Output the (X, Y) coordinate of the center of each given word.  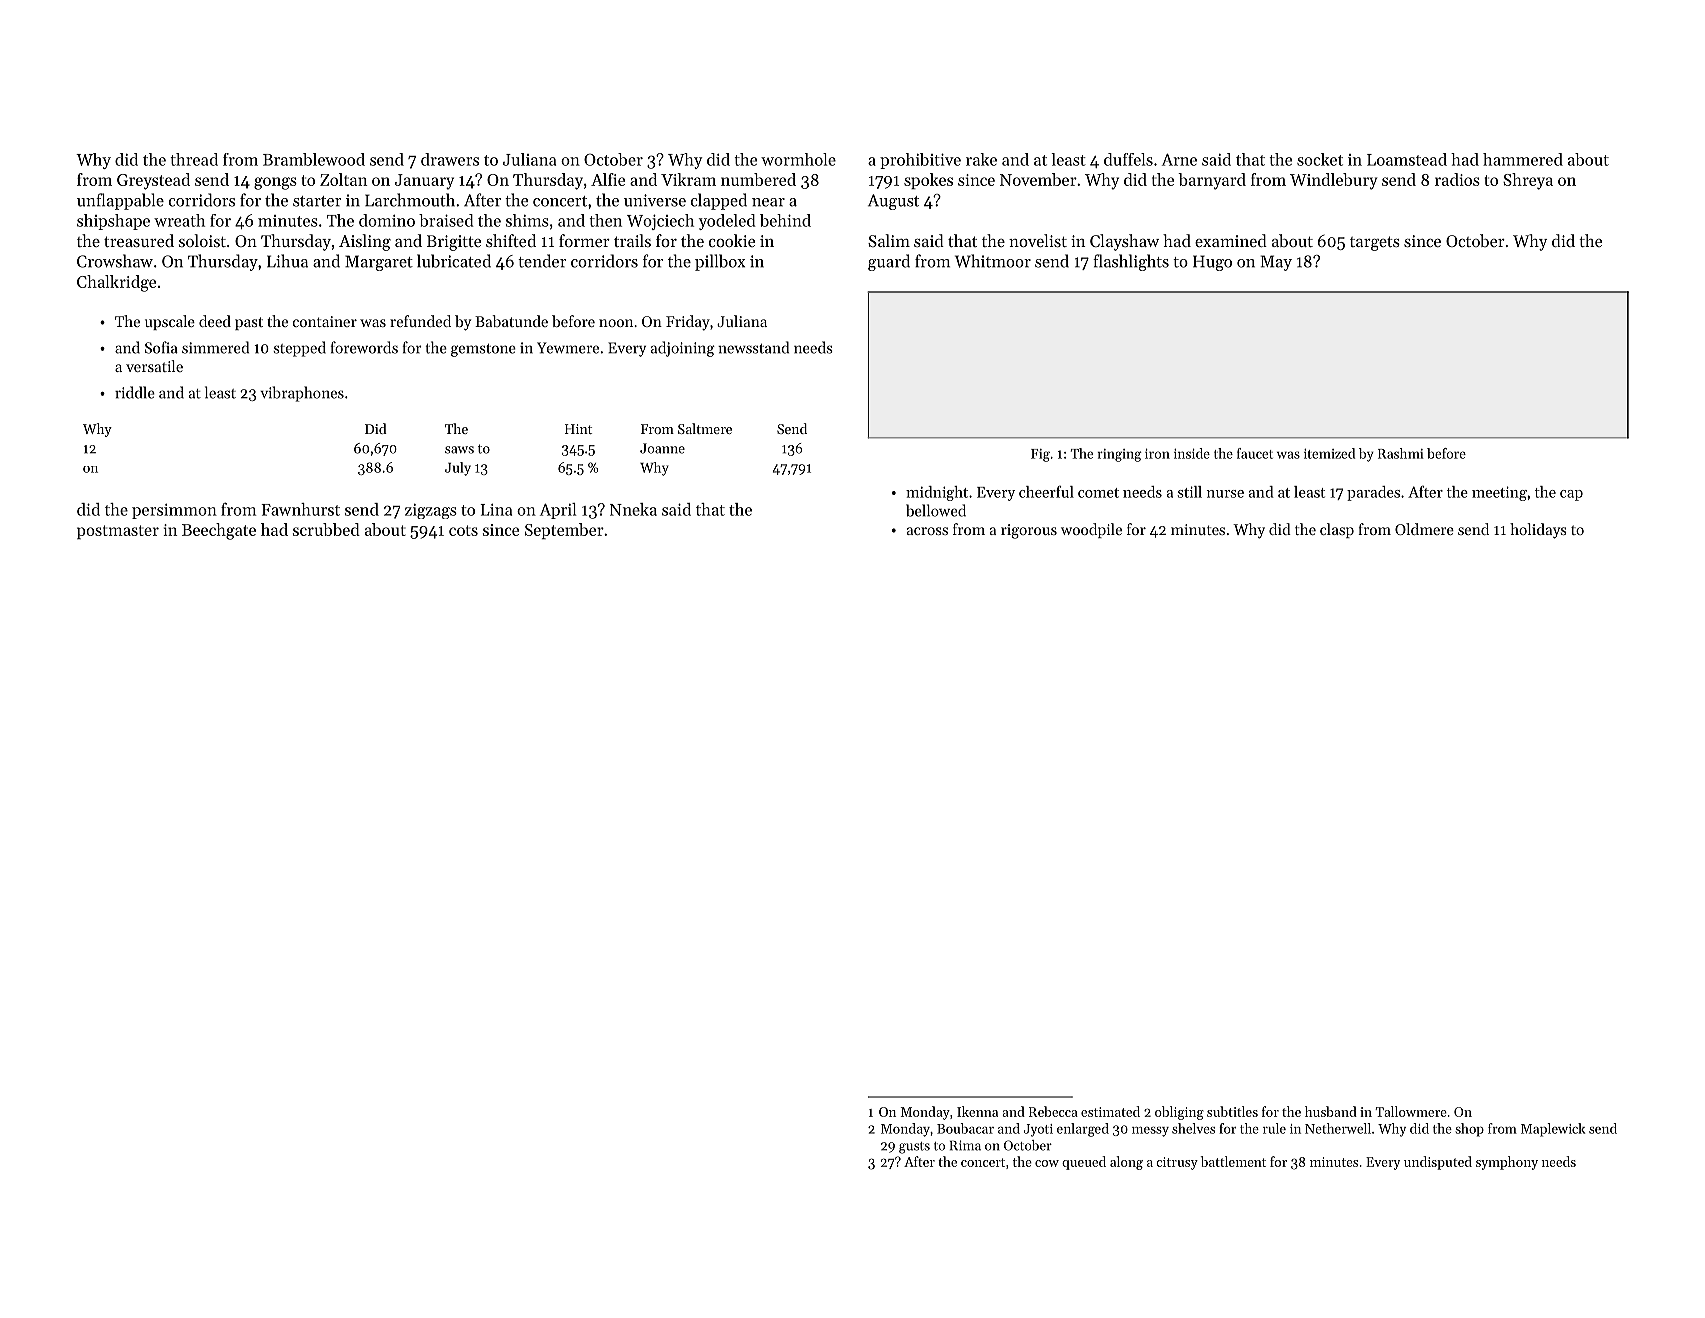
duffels (1128, 159)
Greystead (153, 181)
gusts (914, 1148)
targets (1375, 243)
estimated (1110, 1111)
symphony (1507, 1163)
